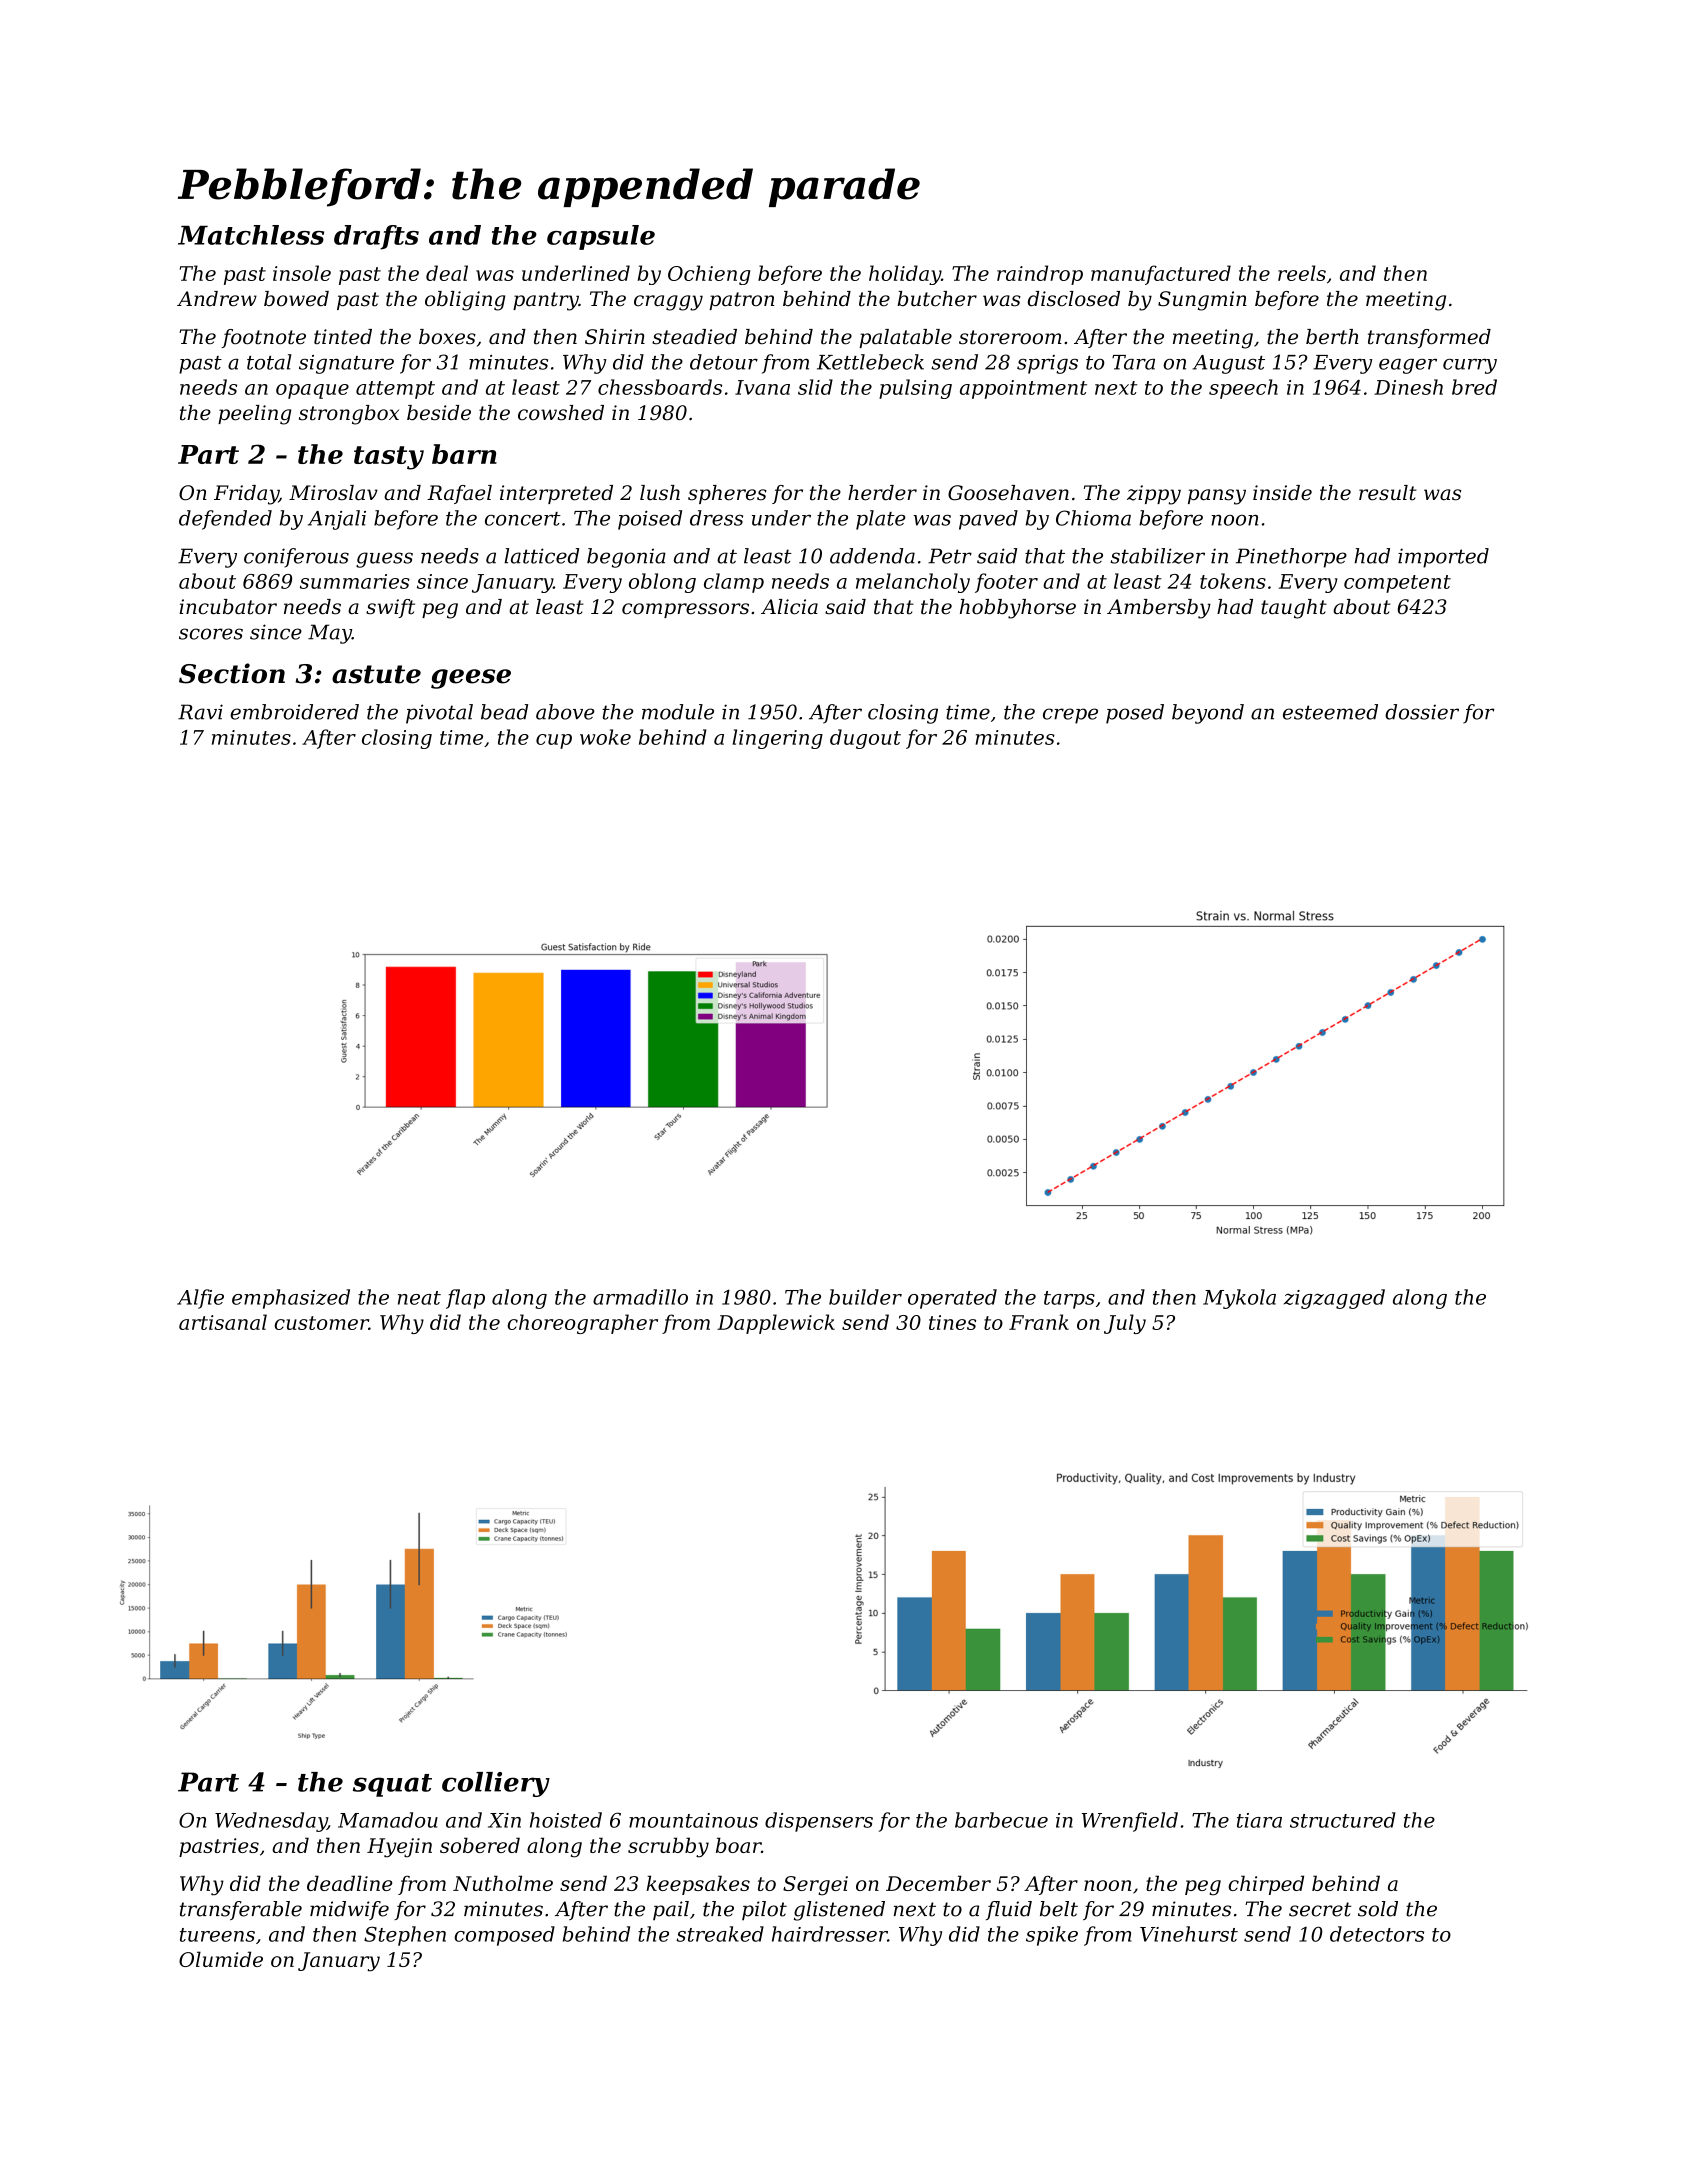  I want to click on plate, so click(881, 520).
